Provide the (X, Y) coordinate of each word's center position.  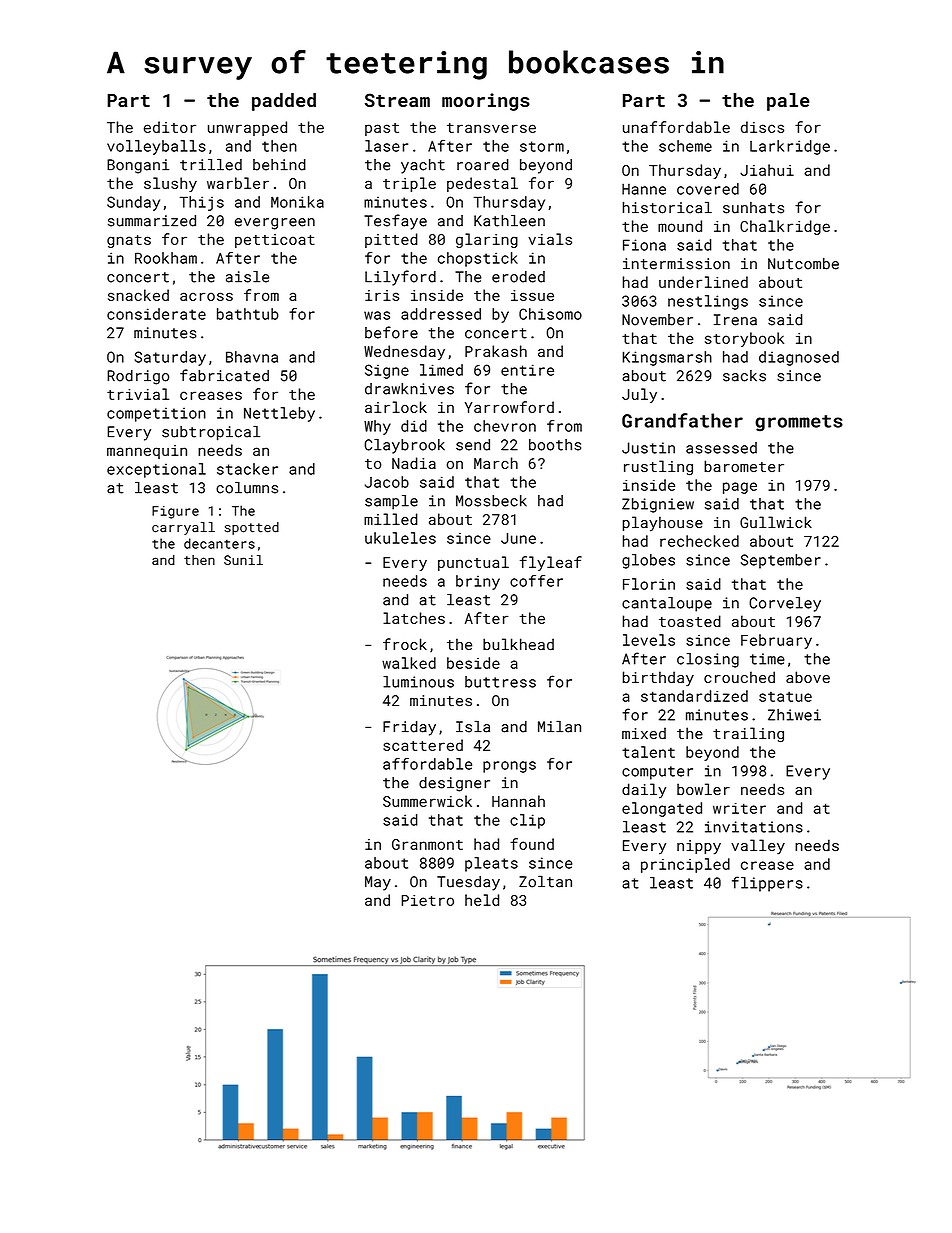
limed (441, 370)
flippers (767, 884)
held (482, 900)
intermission (676, 264)
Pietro (427, 900)
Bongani (138, 166)
